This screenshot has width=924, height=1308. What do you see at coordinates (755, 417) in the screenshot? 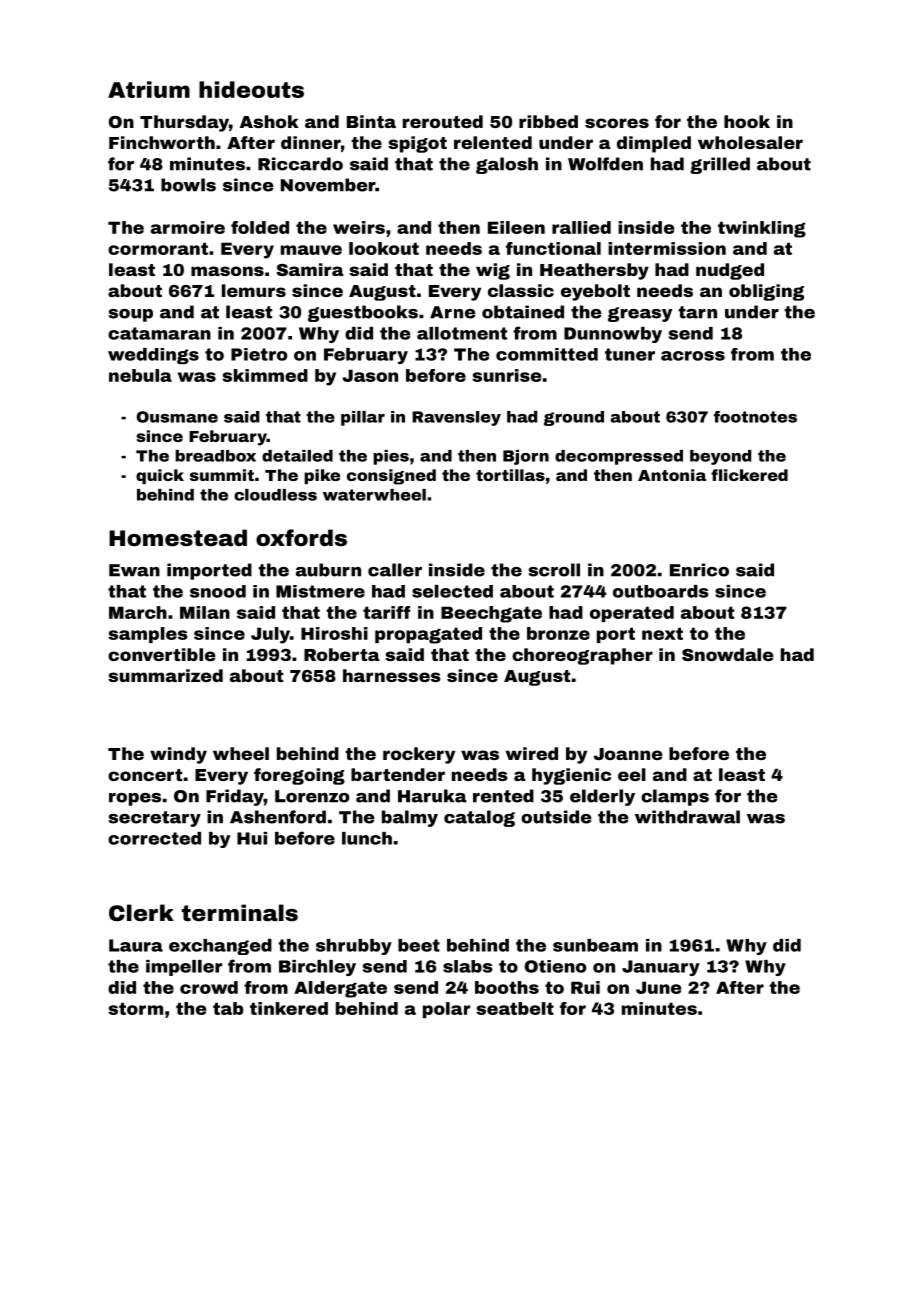
I see `footnotes` at bounding box center [755, 417].
